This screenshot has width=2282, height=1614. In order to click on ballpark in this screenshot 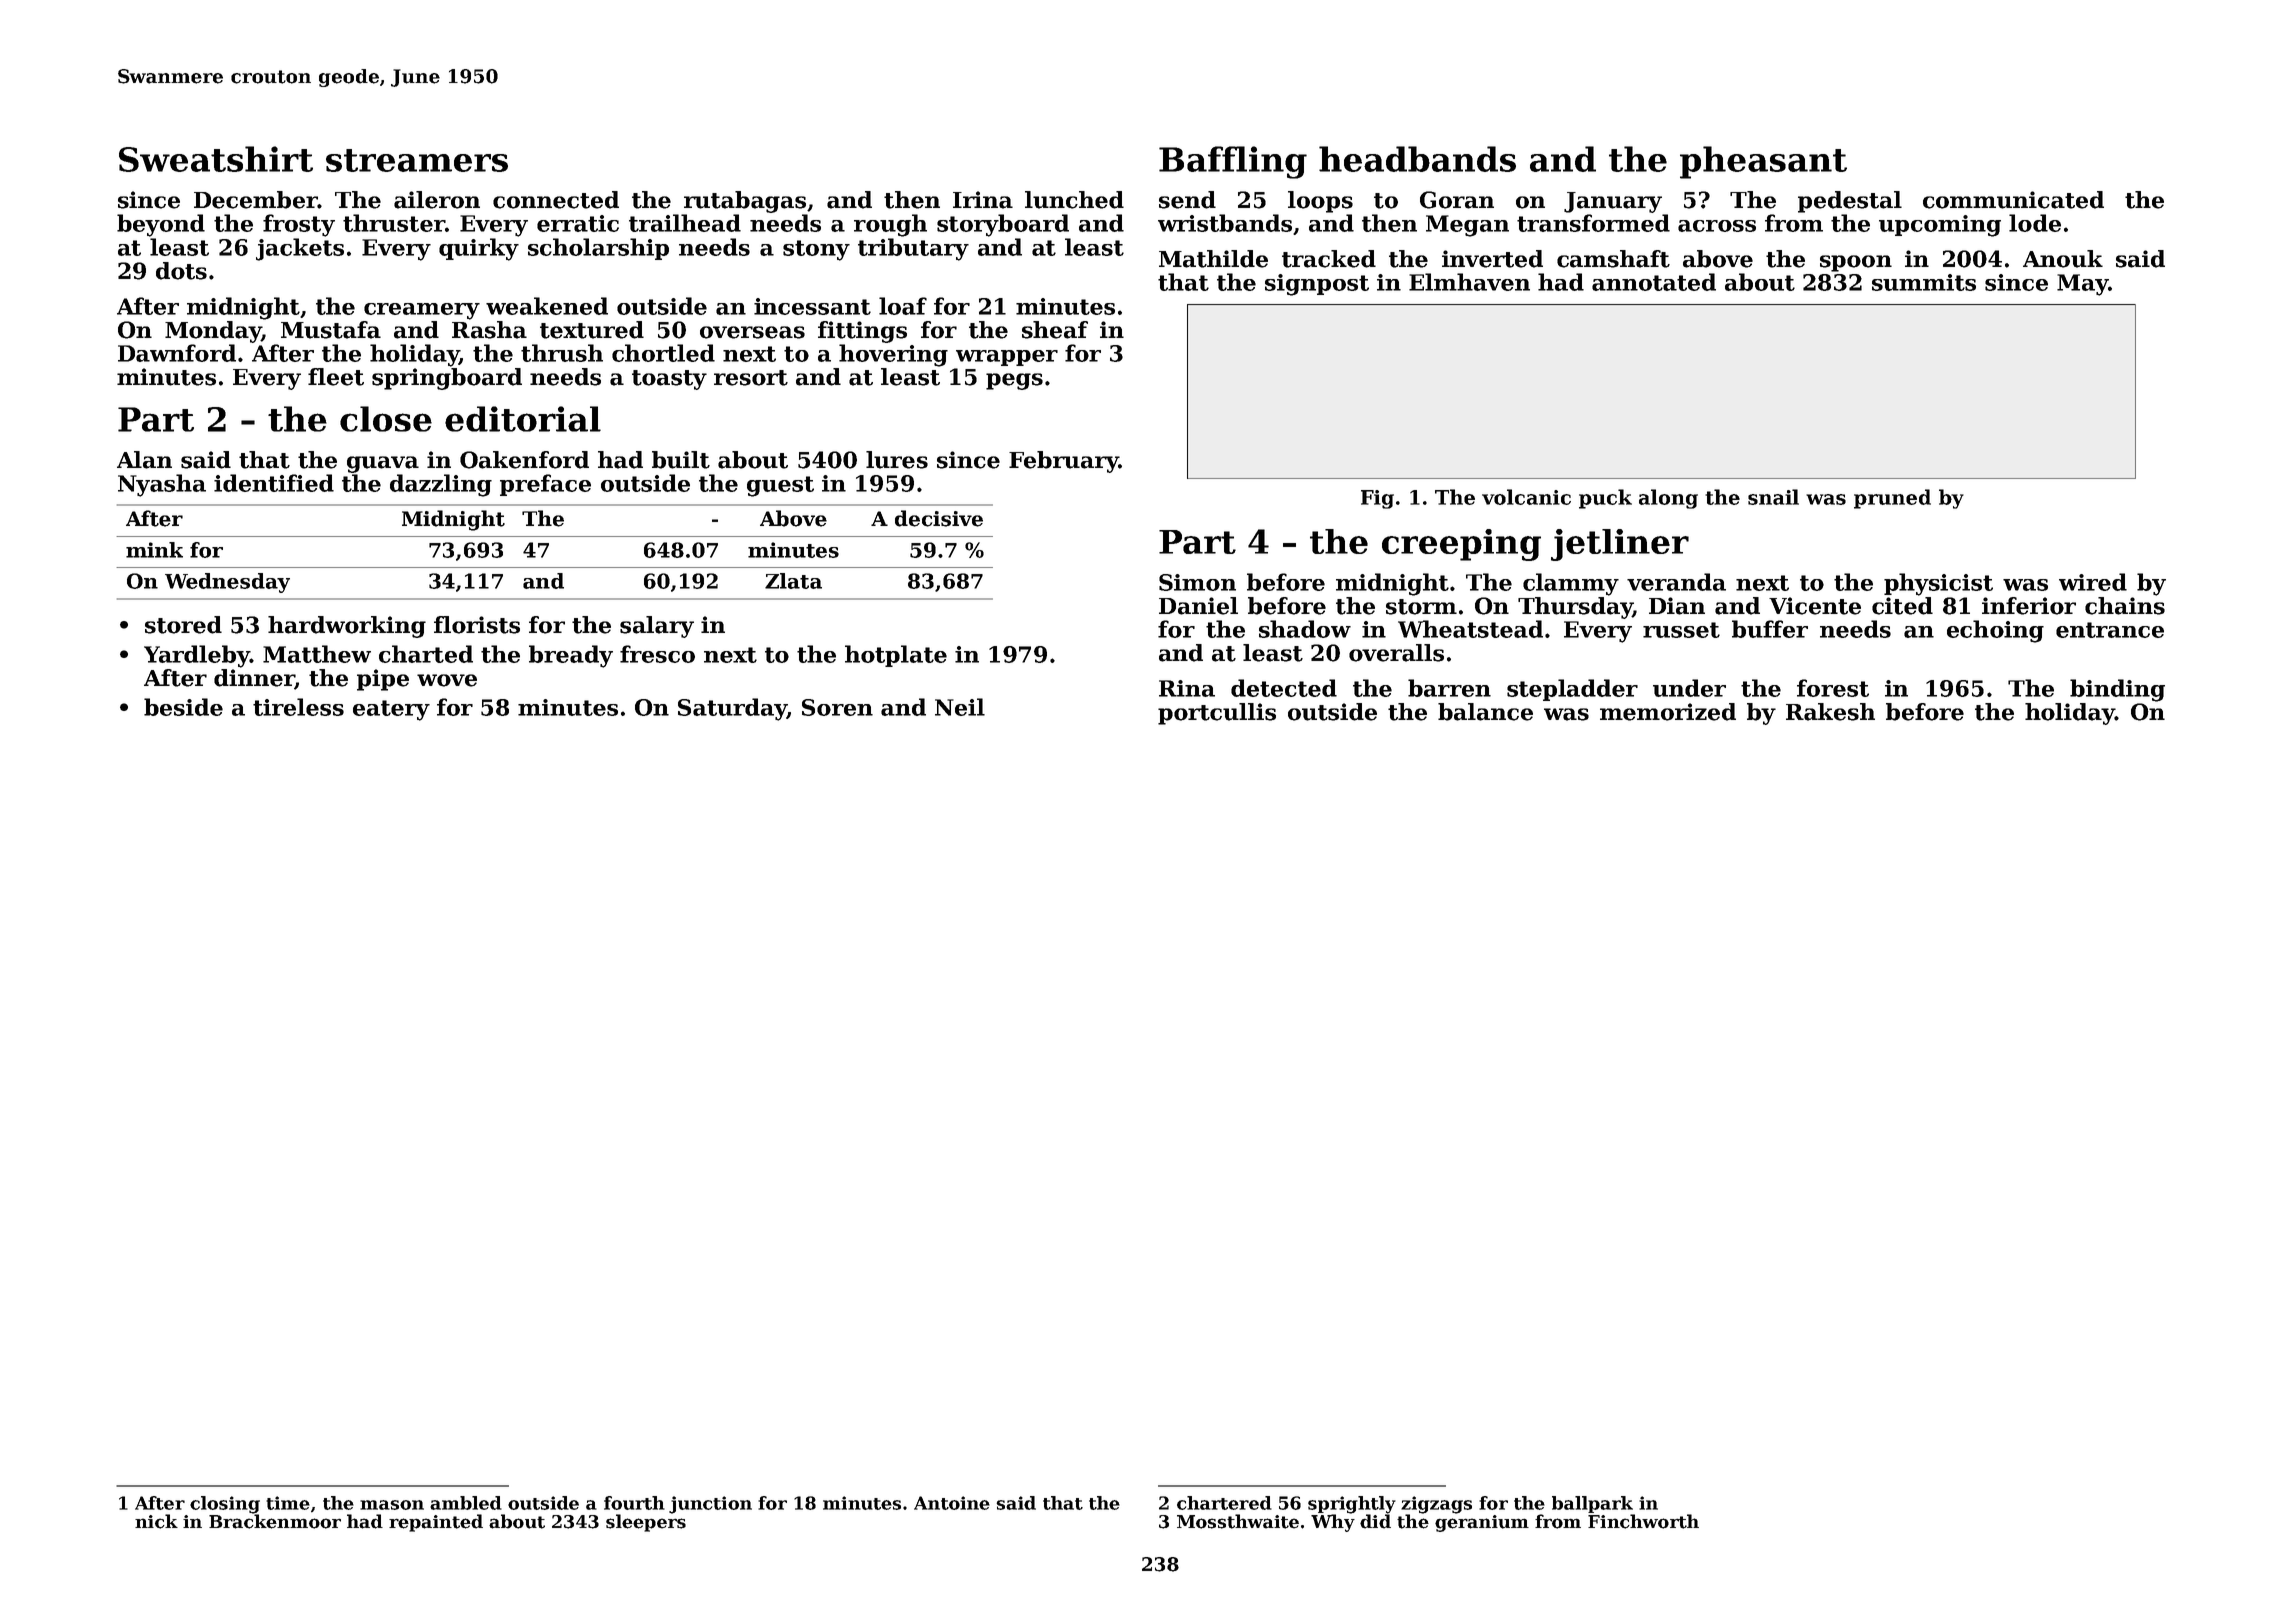, I will do `click(1592, 1504)`.
